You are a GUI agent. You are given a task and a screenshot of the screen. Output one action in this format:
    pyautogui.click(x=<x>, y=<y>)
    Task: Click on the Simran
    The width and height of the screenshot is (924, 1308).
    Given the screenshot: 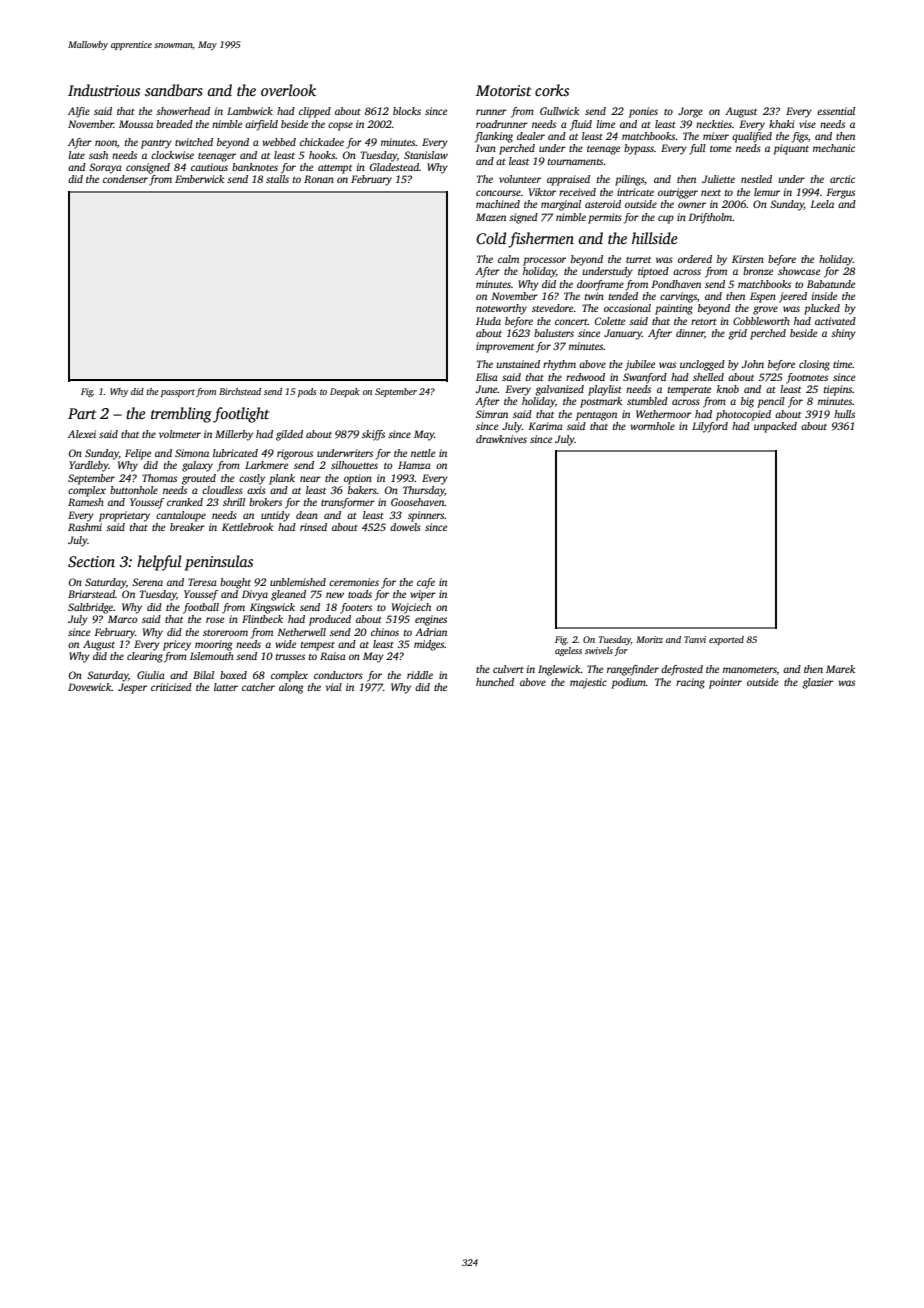 What is the action you would take?
    pyautogui.click(x=492, y=414)
